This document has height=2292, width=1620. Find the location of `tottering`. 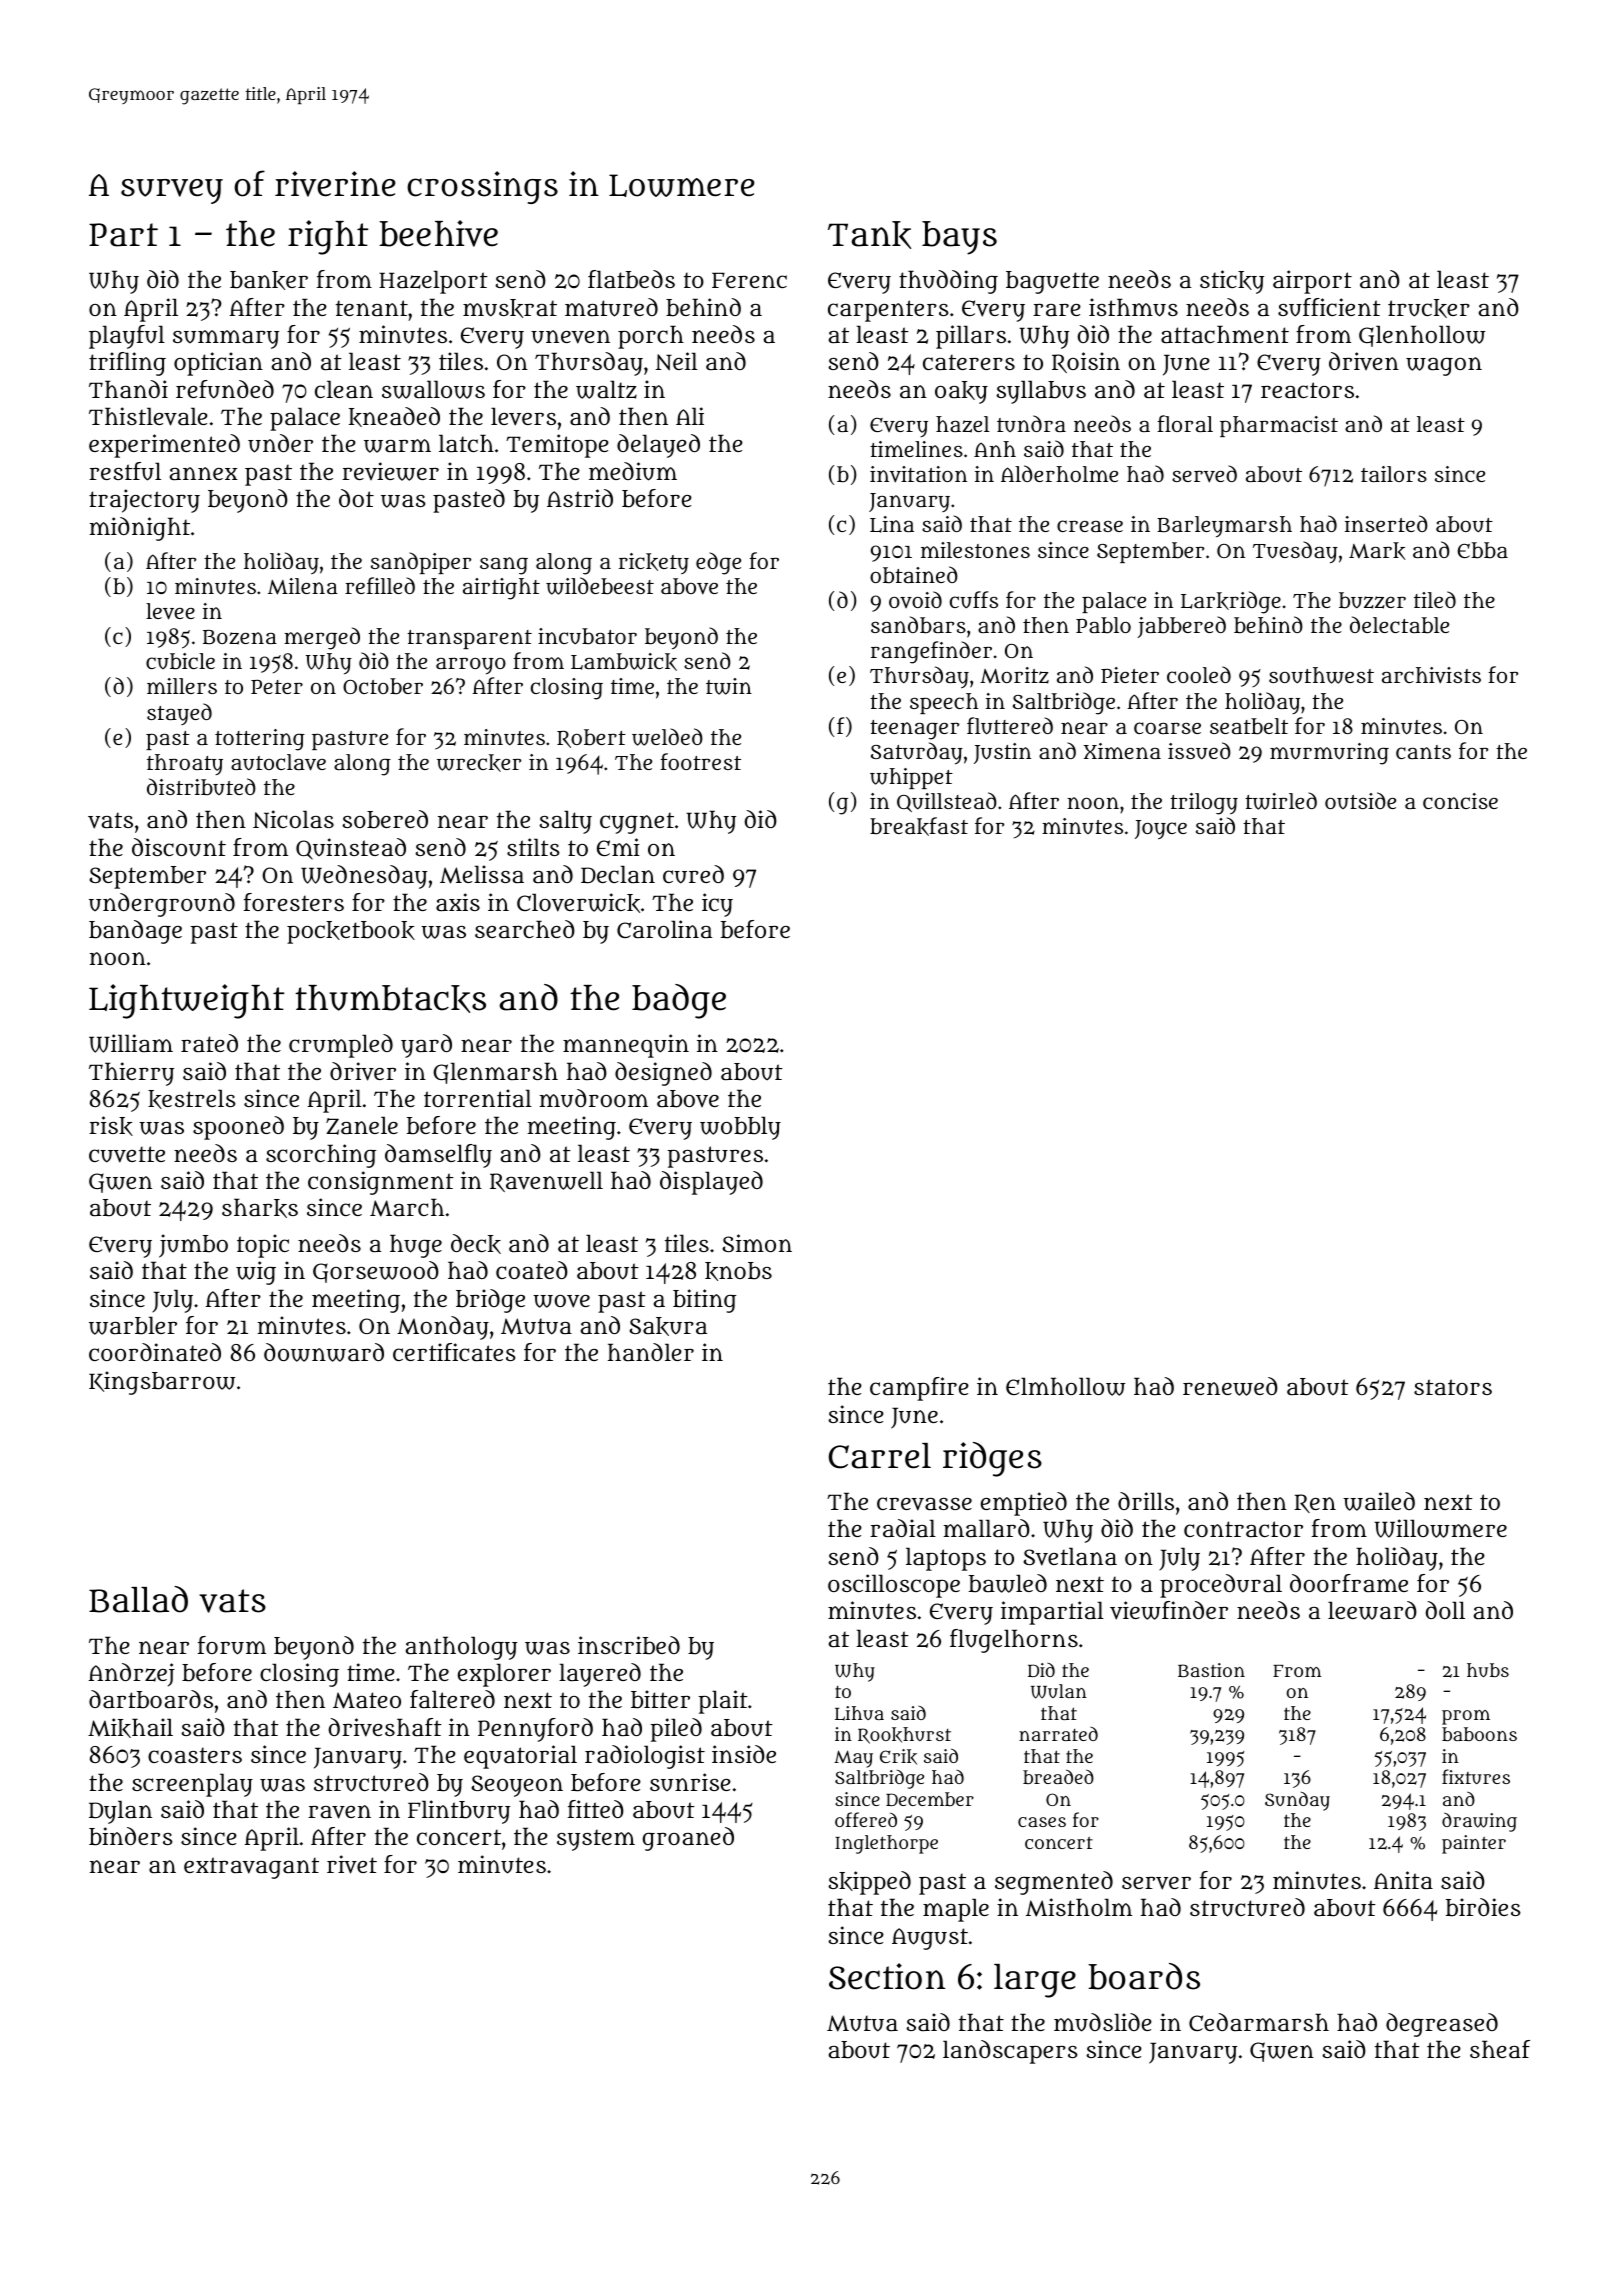

tottering is located at coordinates (260, 740).
